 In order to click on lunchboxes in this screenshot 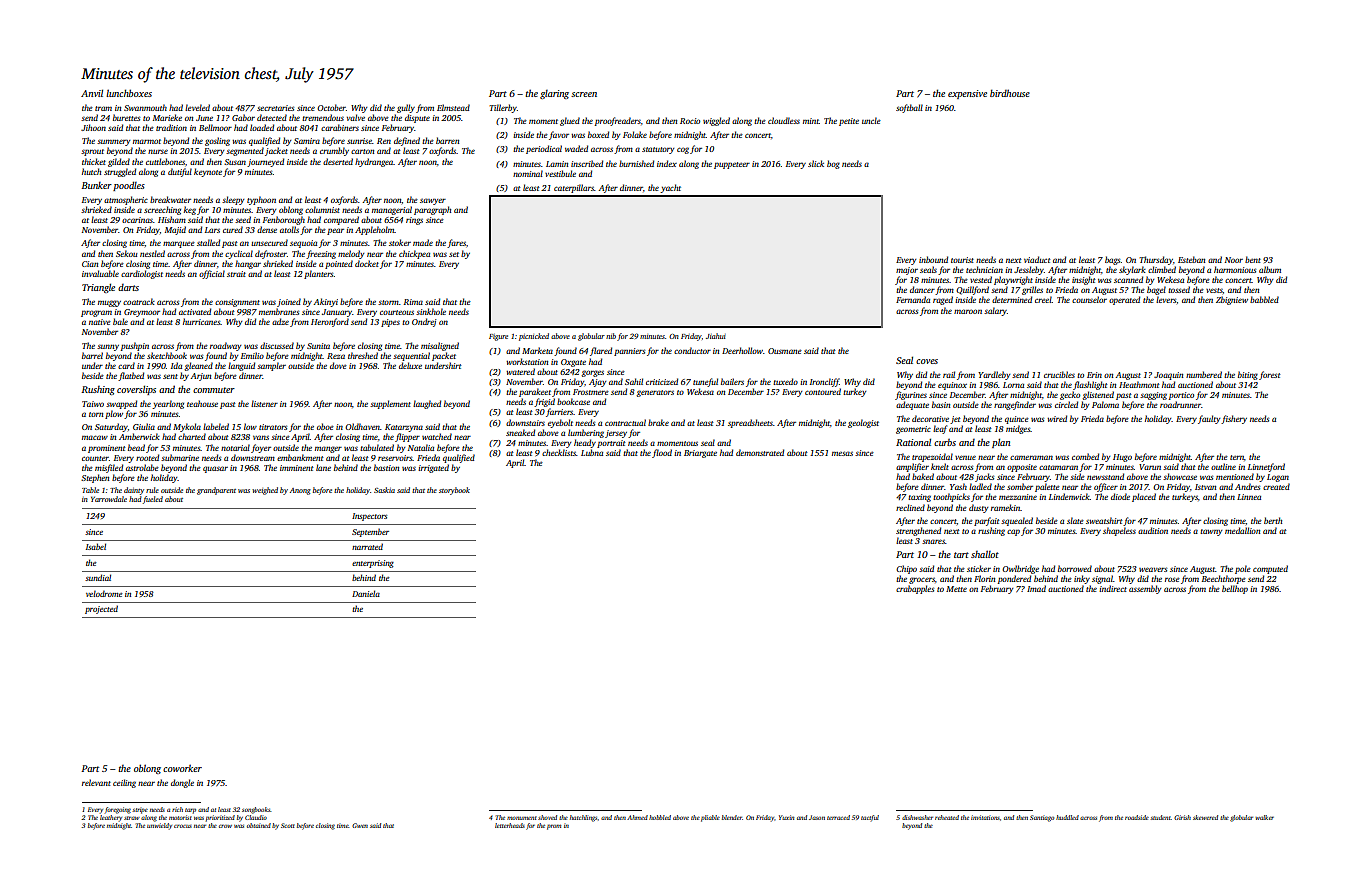, I will do `click(129, 93)`.
